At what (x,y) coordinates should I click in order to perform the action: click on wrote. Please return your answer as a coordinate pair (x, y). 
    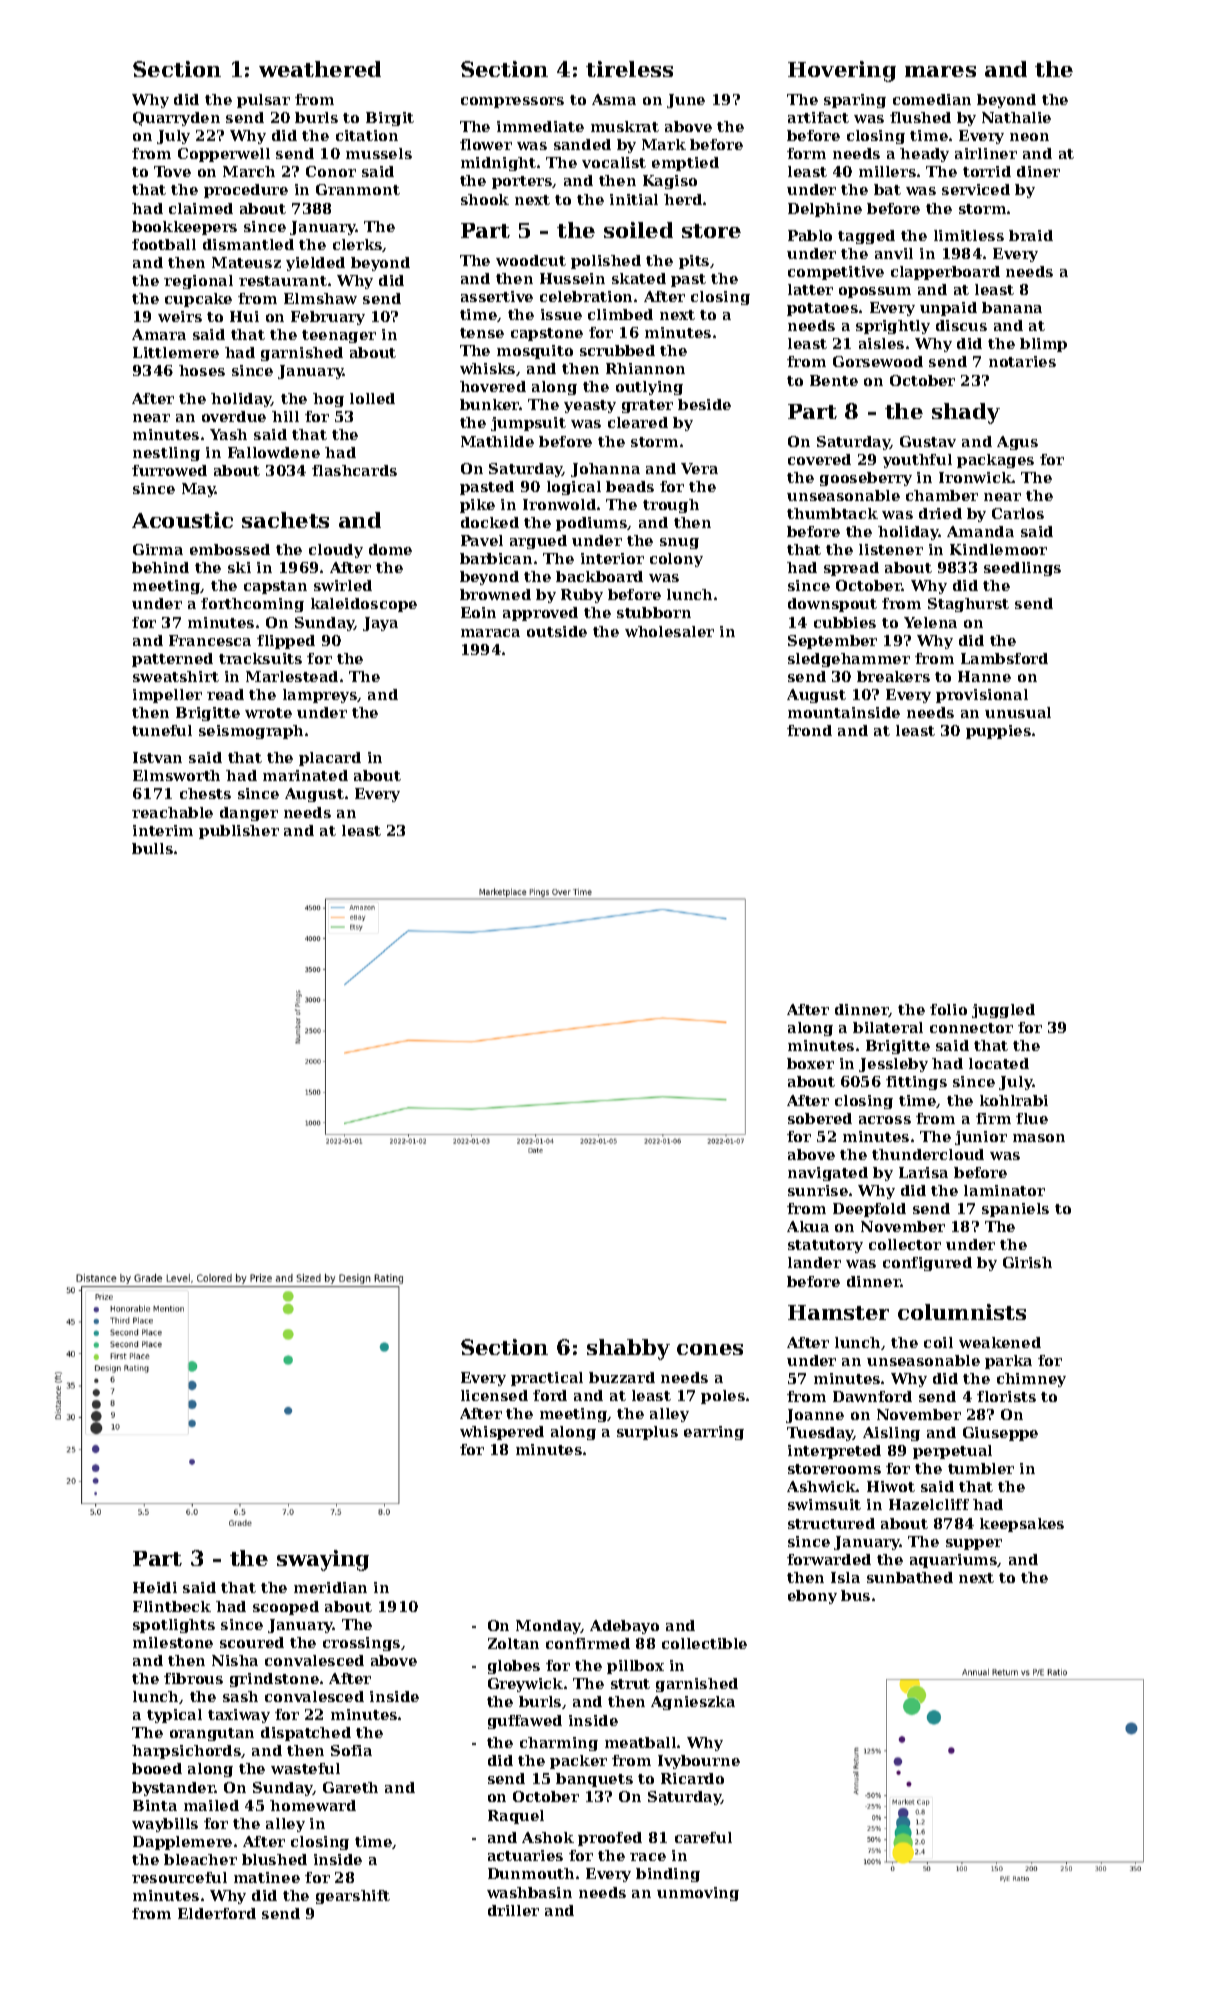
    Looking at the image, I should click on (268, 713).
